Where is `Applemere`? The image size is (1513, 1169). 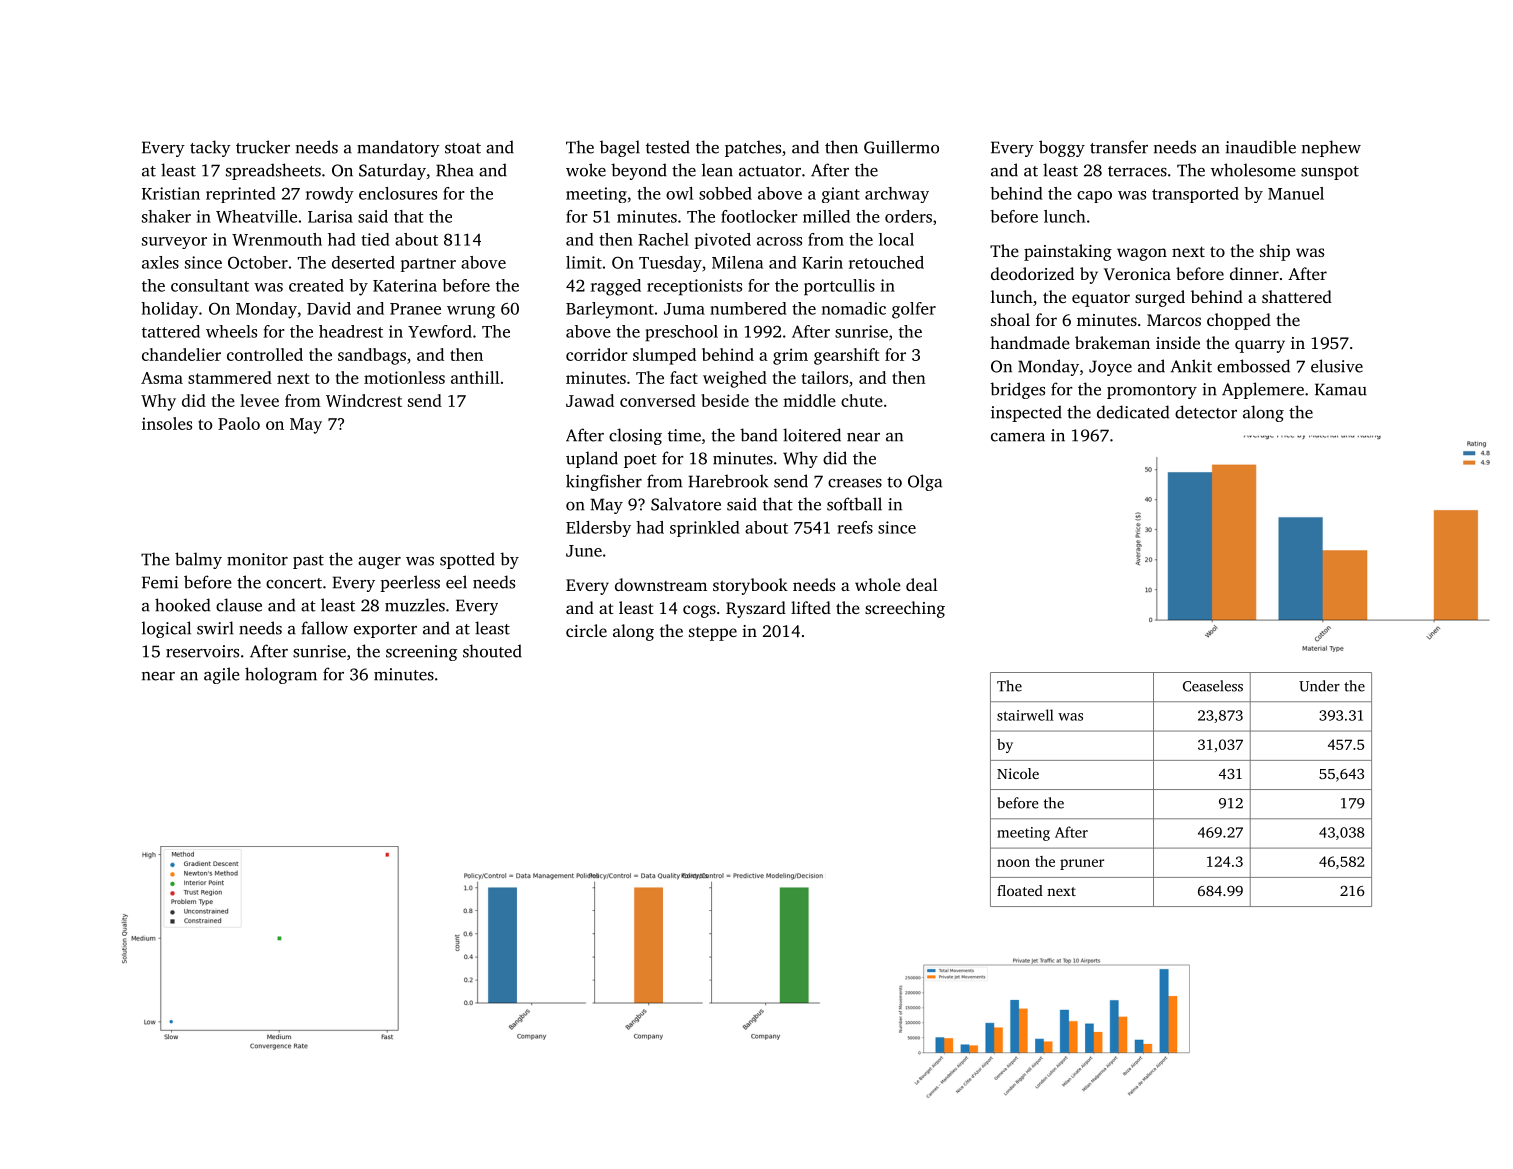 Applemere is located at coordinates (1263, 390).
